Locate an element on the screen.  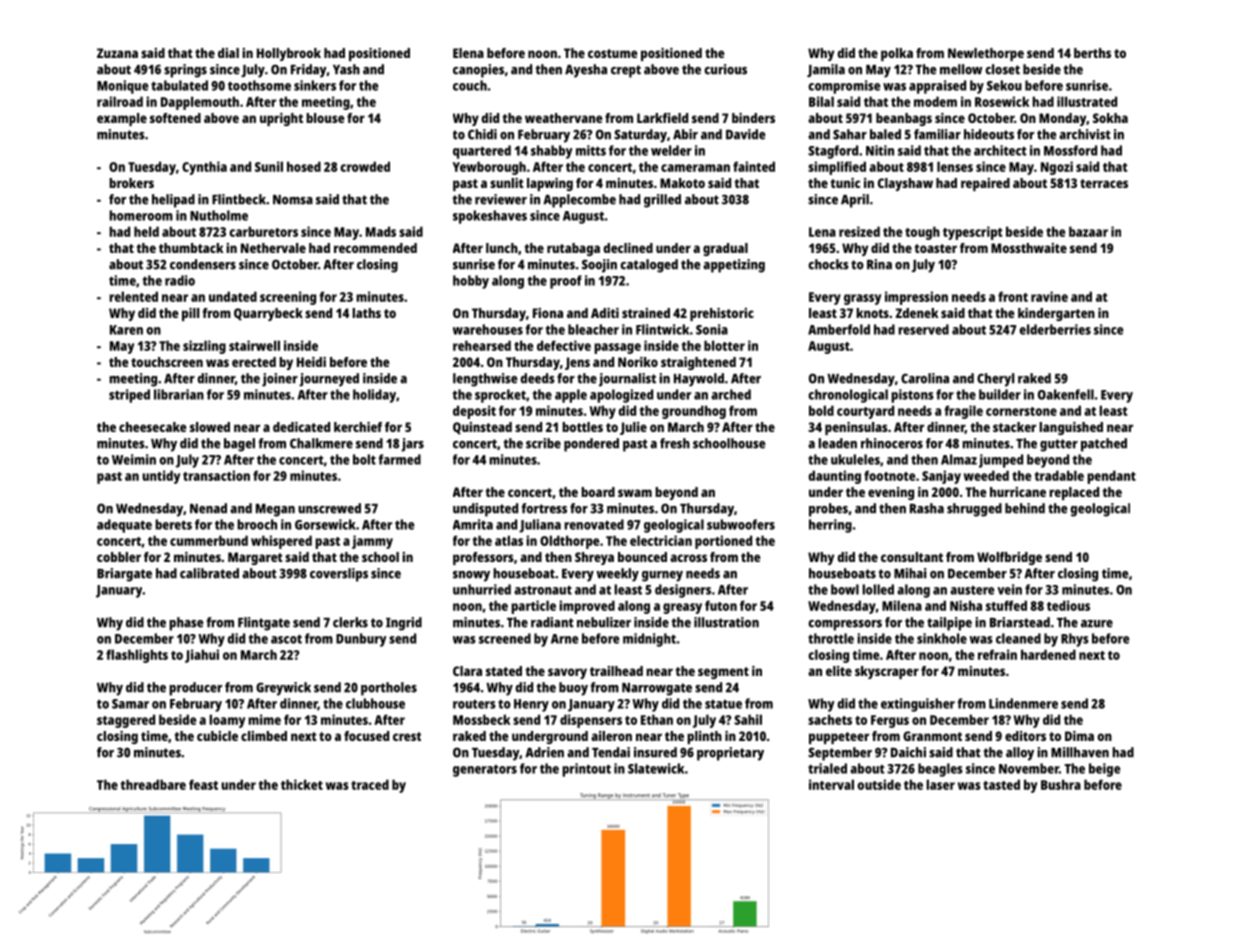
blouse is located at coordinates (325, 118).
